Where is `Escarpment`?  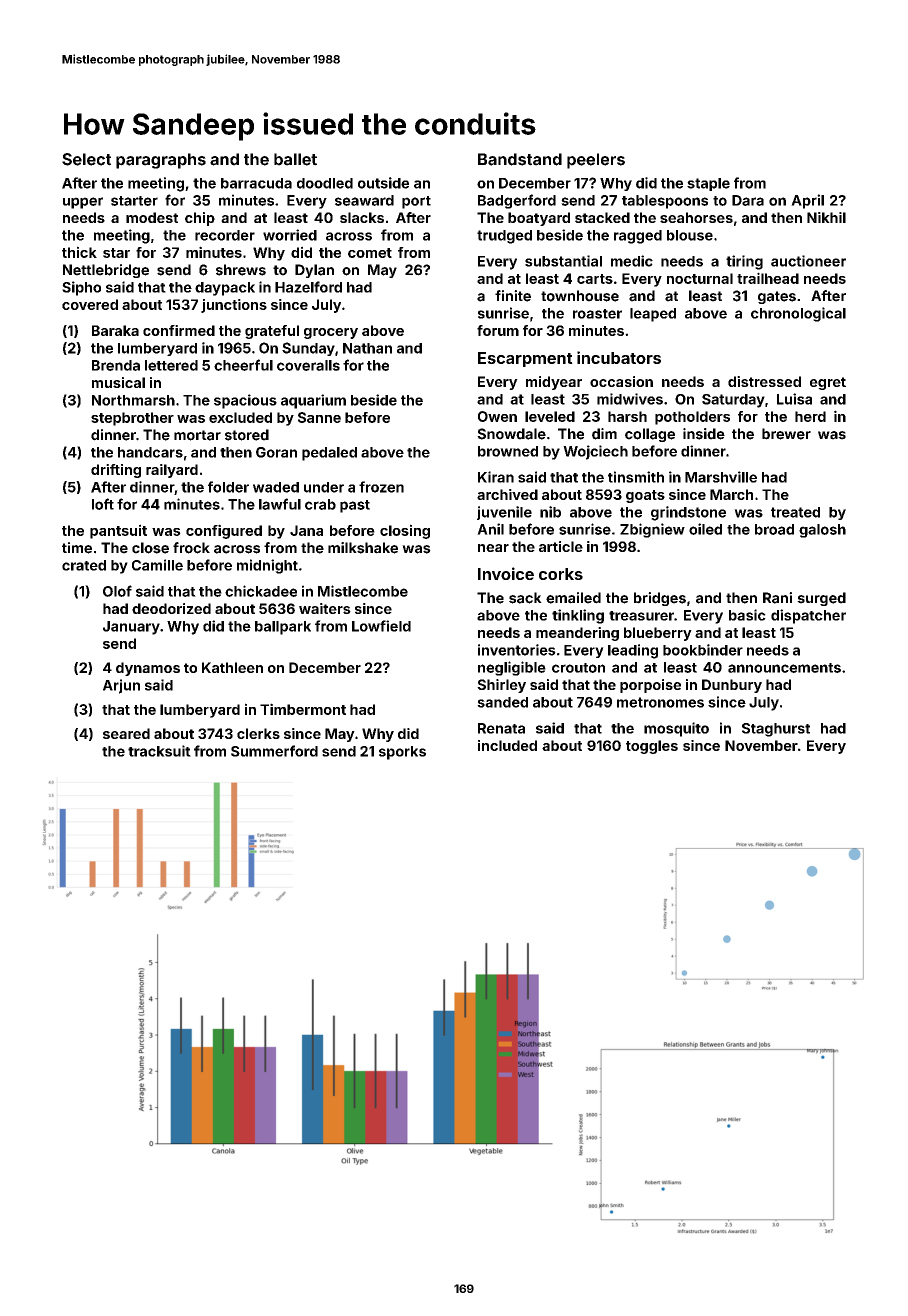
Escarpment is located at coordinates (525, 359).
